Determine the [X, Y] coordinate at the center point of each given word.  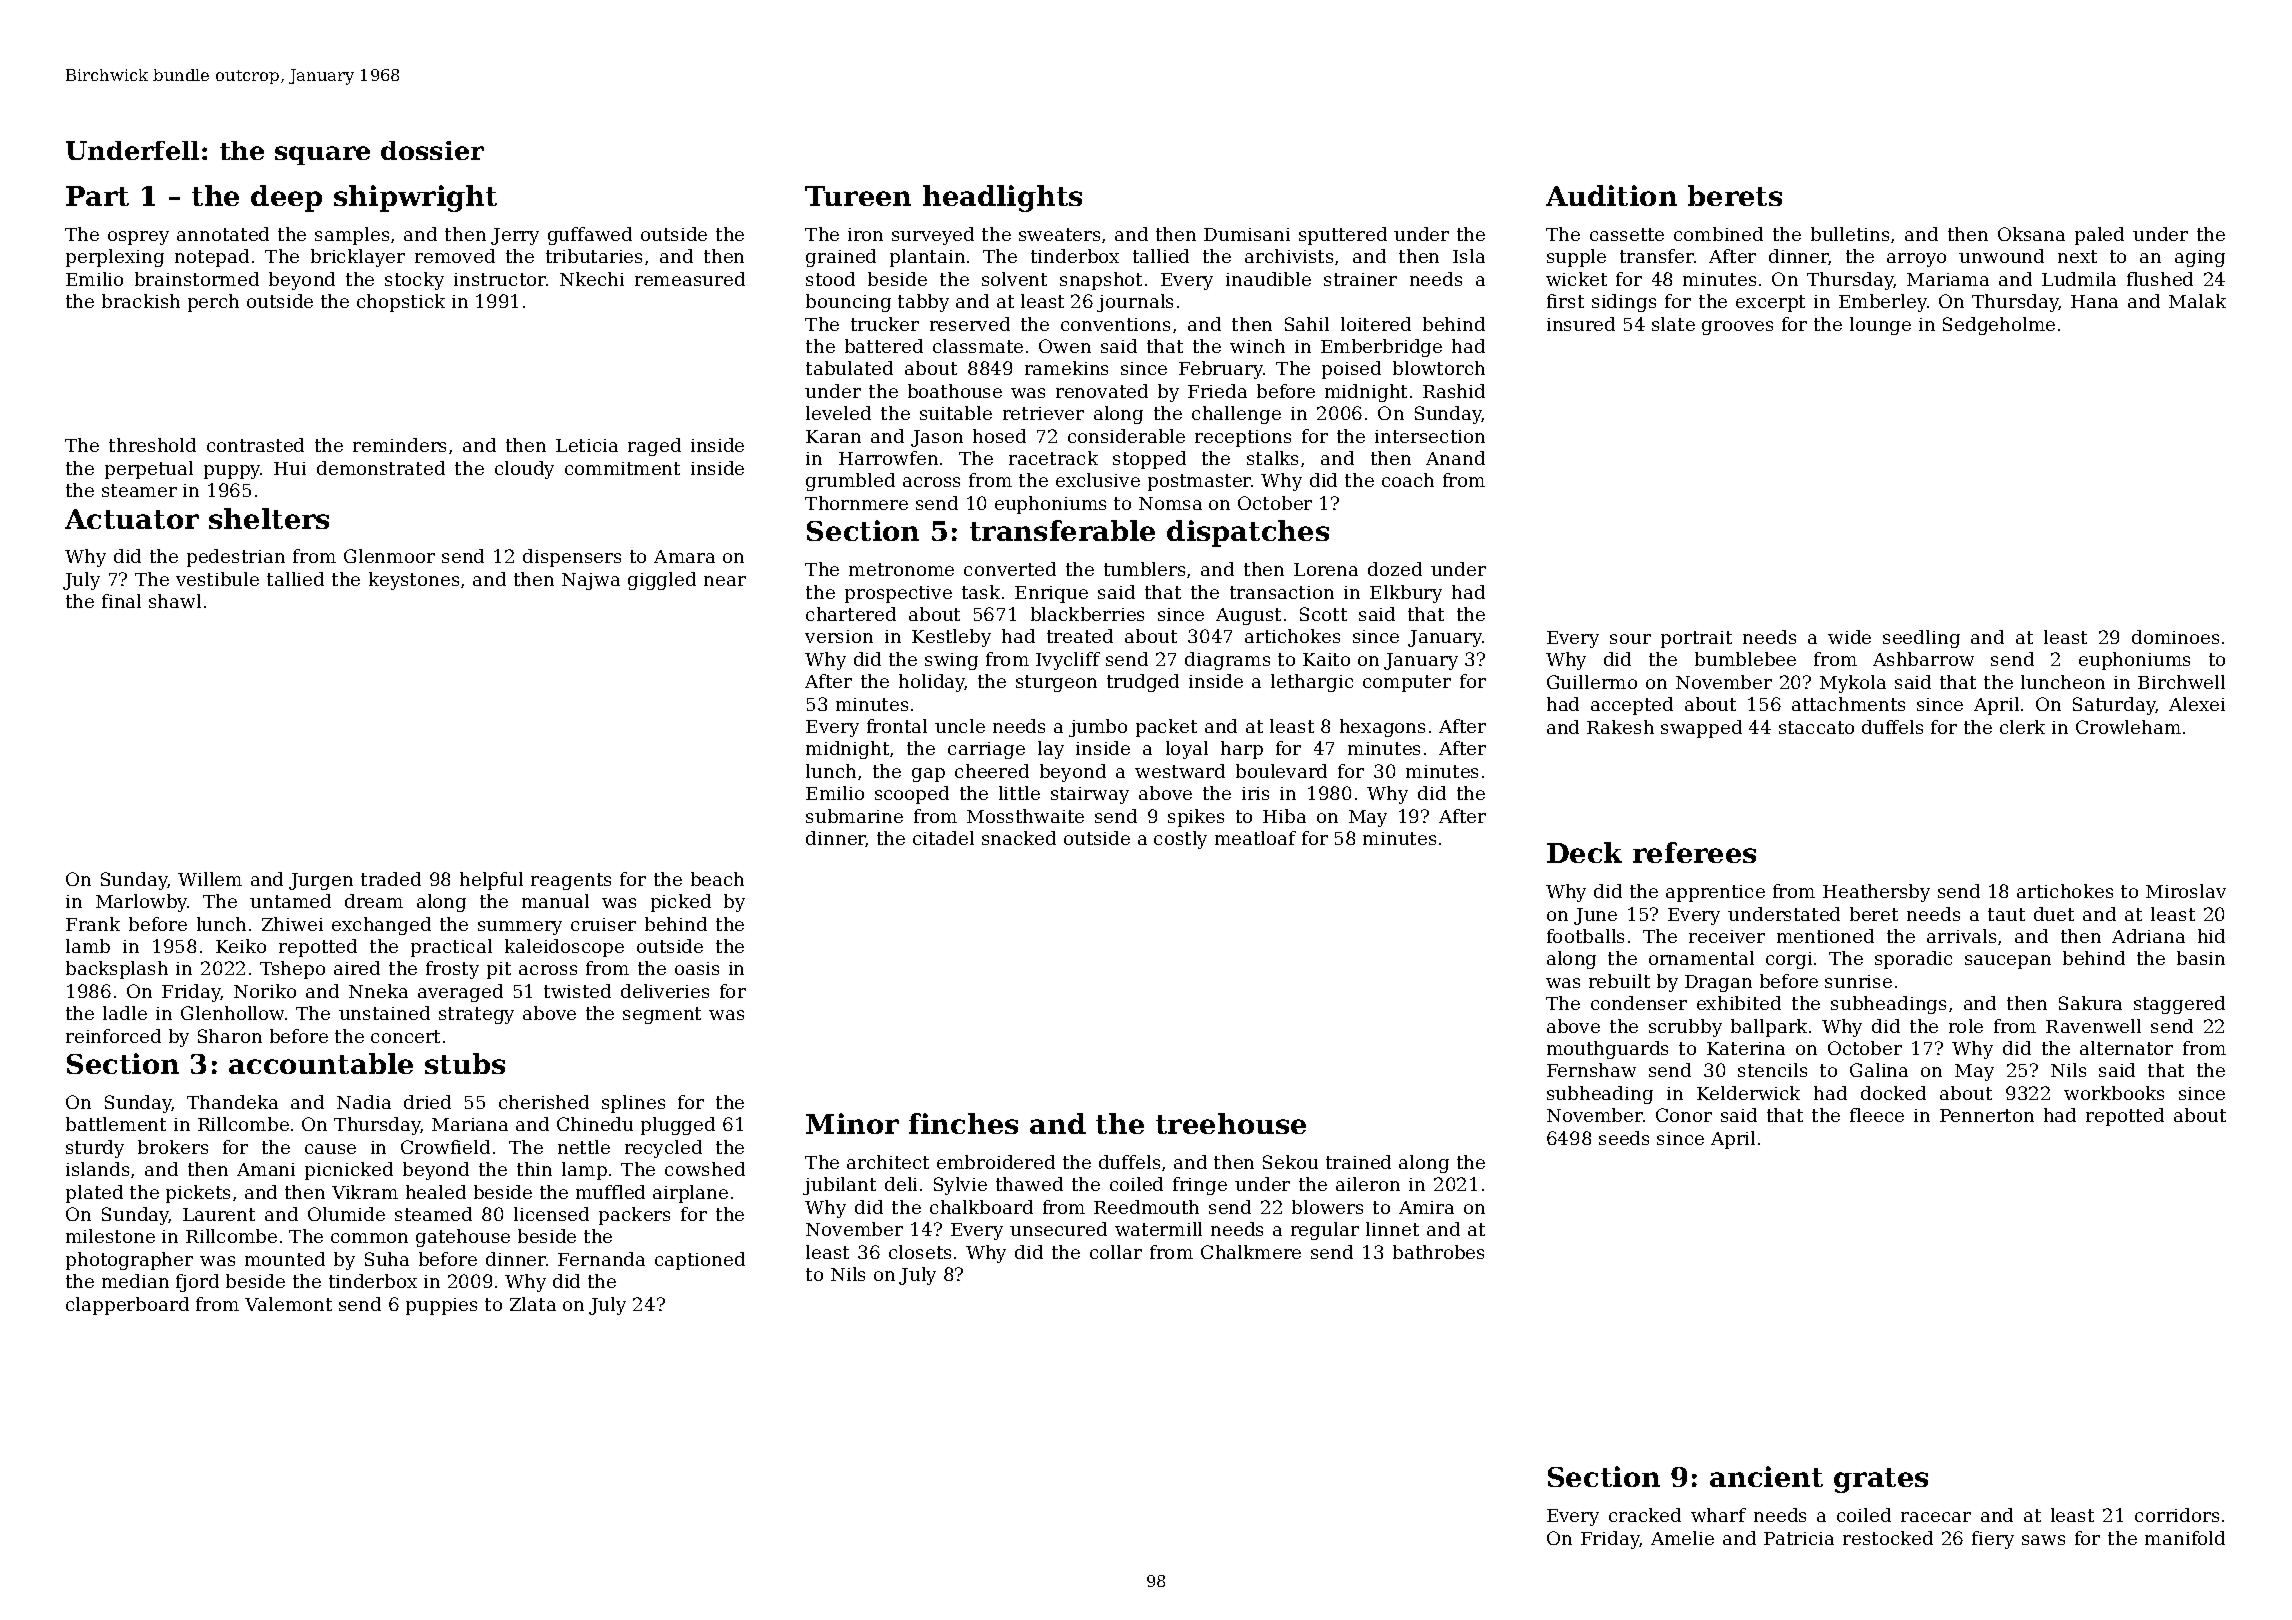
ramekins [1066, 368]
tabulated [849, 368]
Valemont [288, 1304]
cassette [1627, 234]
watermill [1158, 1229]
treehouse [1231, 1123]
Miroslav [2186, 891]
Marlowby [142, 903]
